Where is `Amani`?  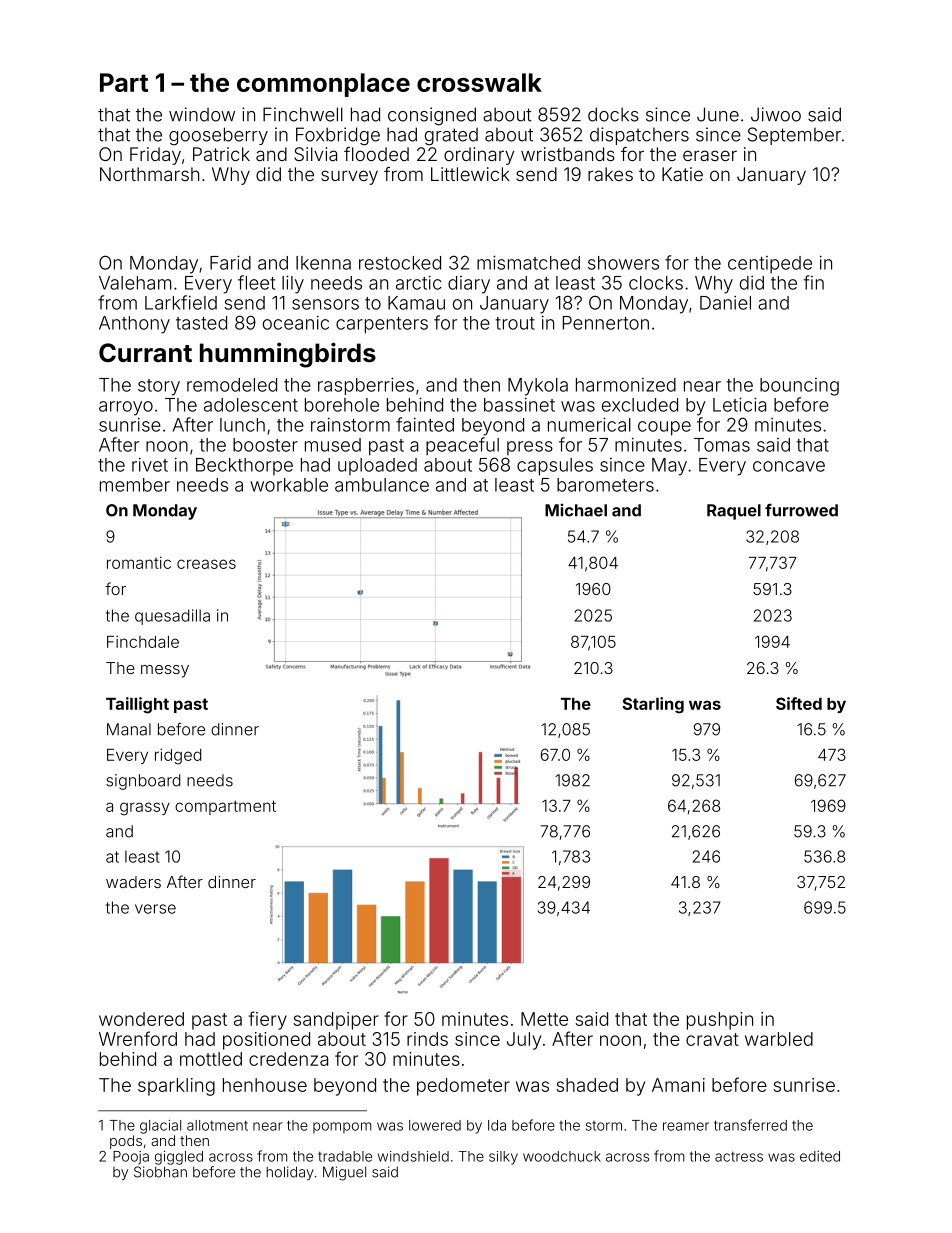 Amani is located at coordinates (678, 1085).
